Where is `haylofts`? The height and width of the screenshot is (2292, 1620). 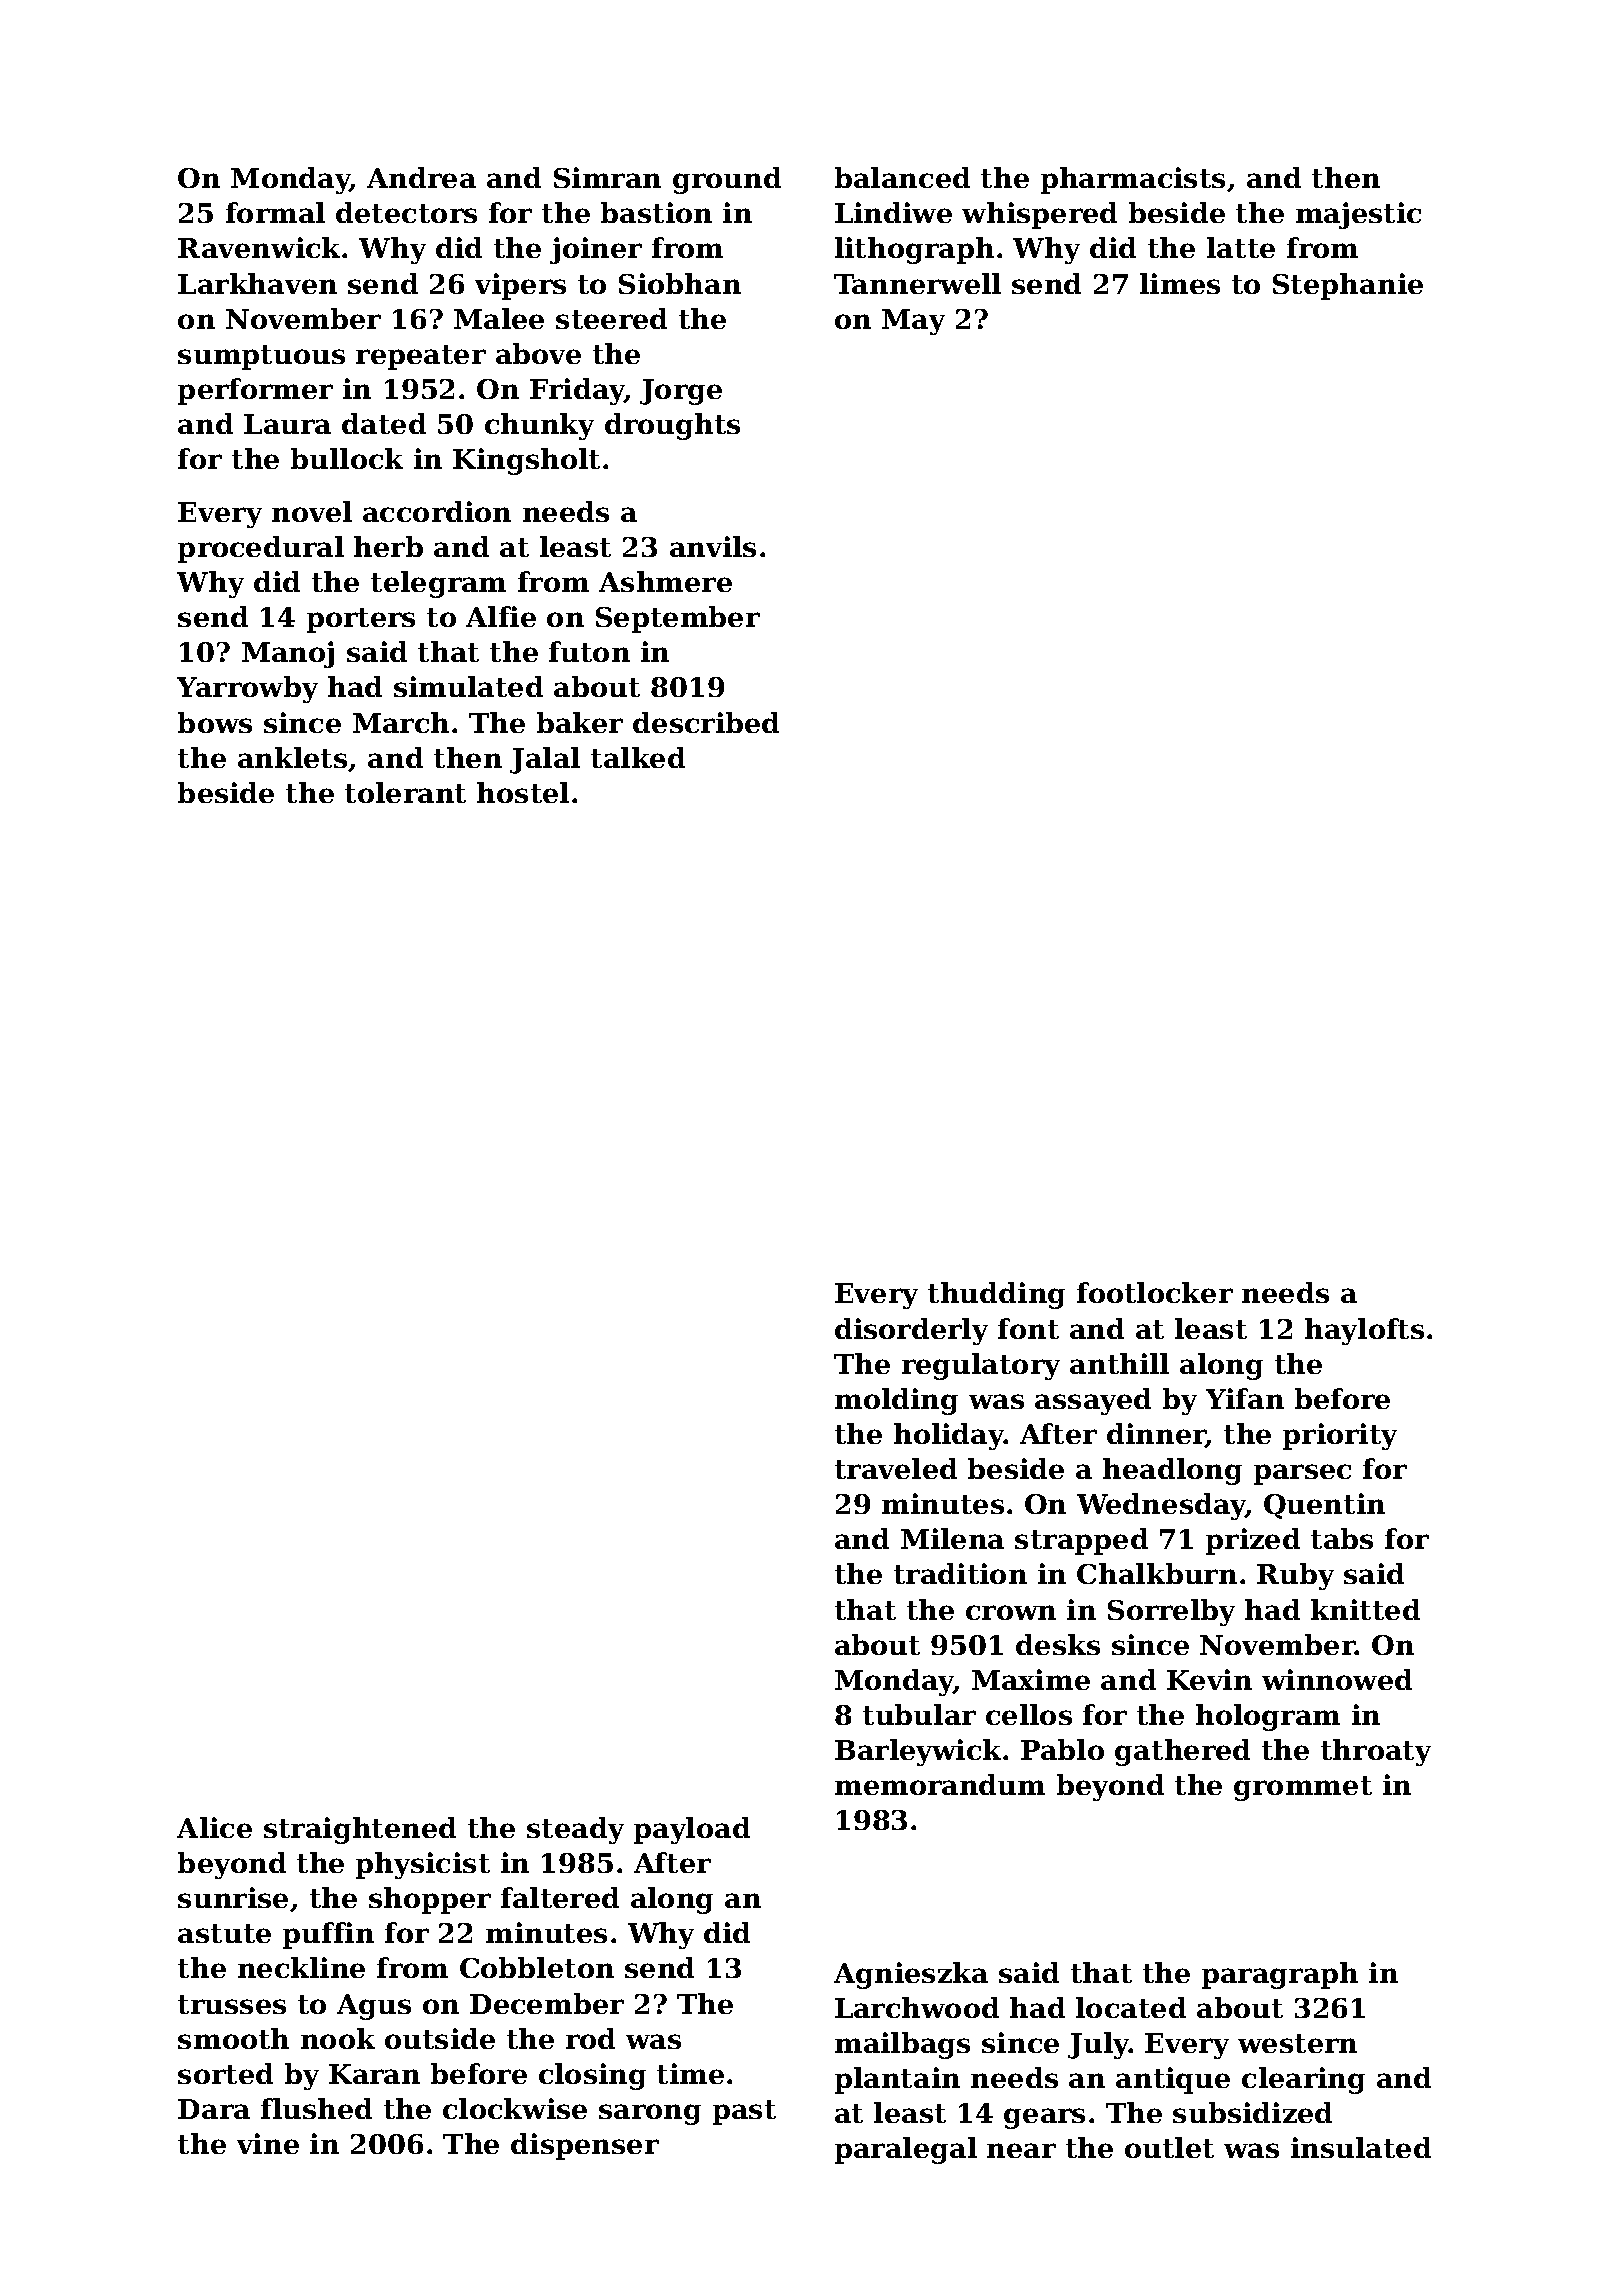 haylofts is located at coordinates (1364, 1331).
